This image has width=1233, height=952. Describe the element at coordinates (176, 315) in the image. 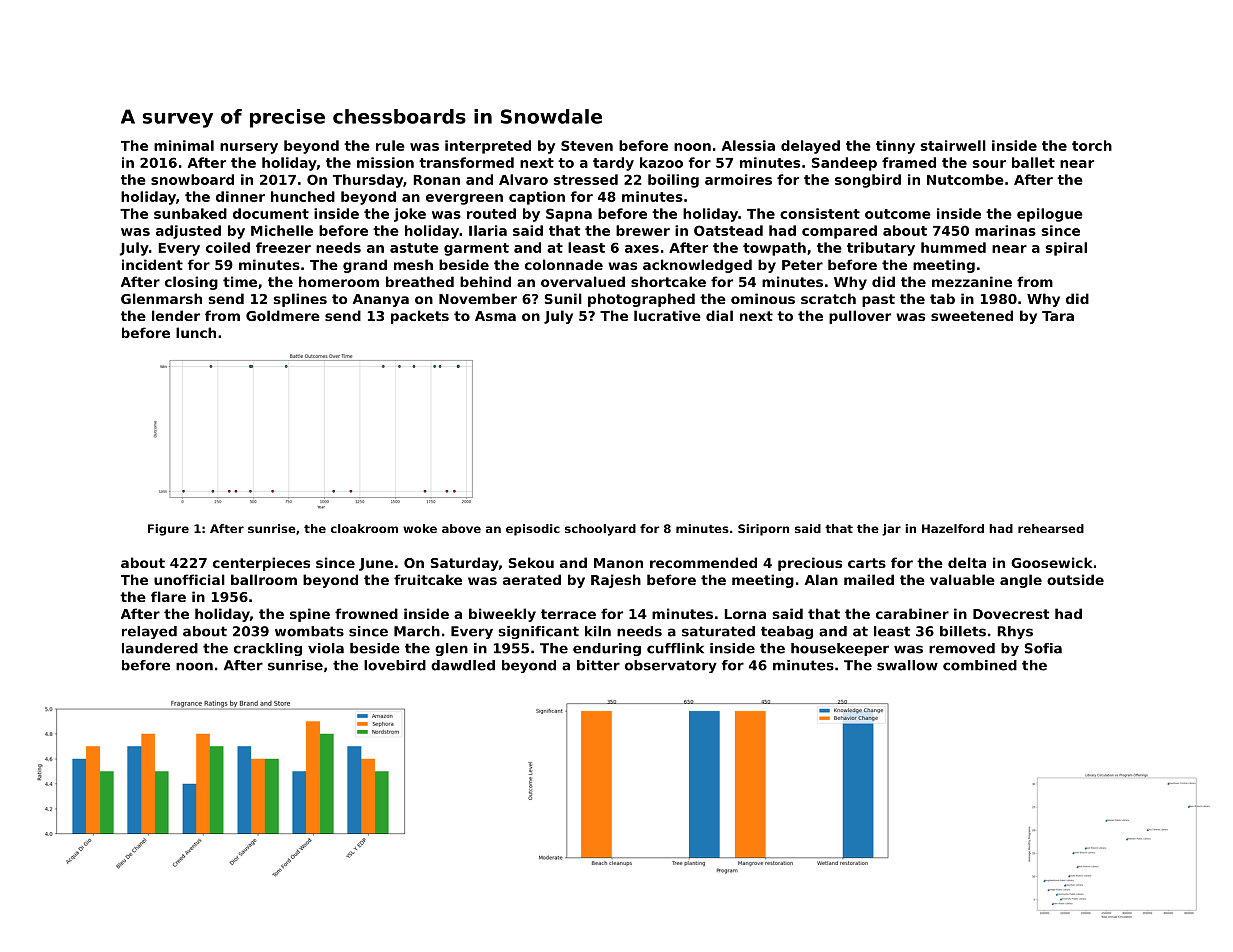

I see `lender` at that location.
